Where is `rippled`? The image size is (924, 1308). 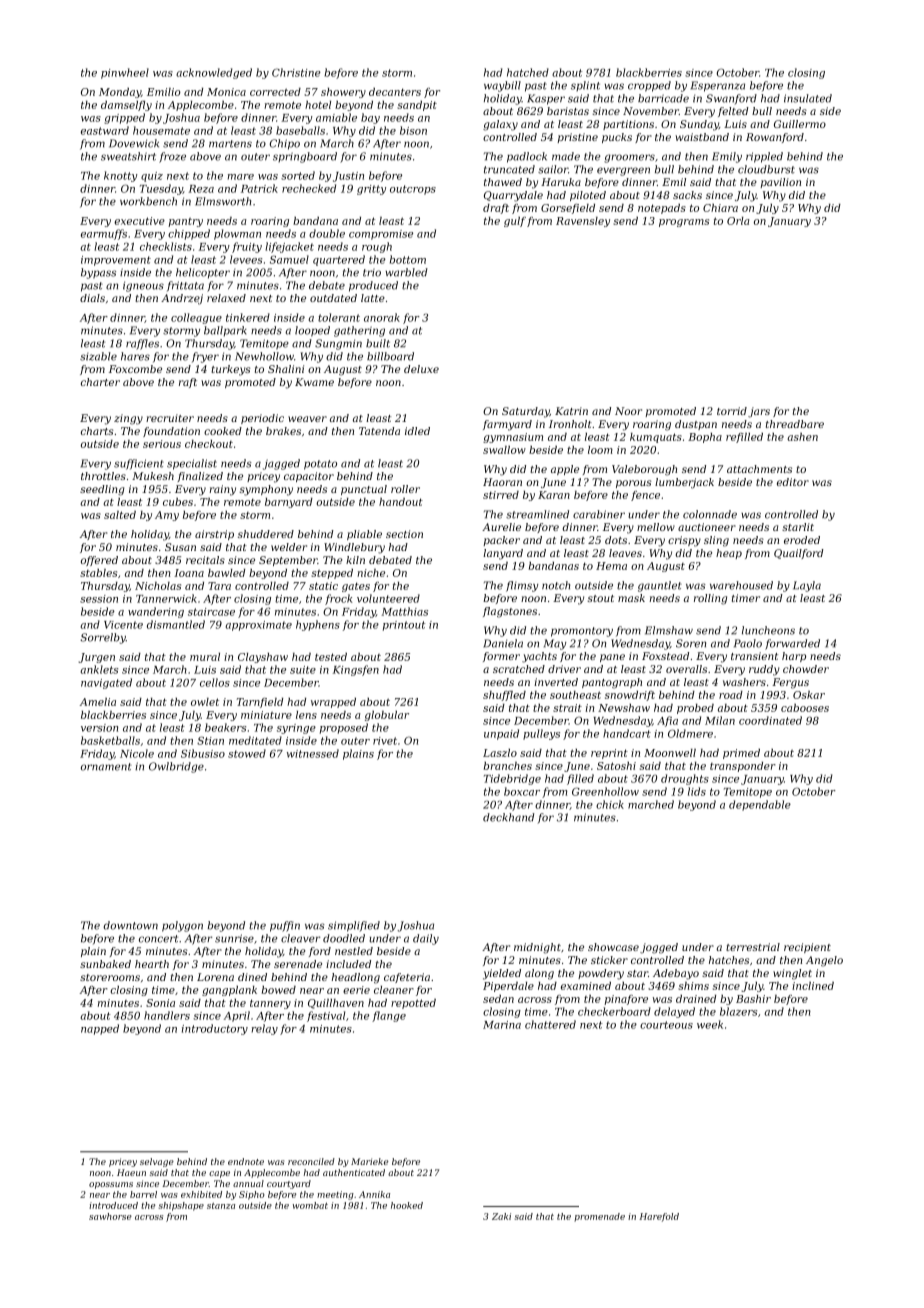
rippled is located at coordinates (764, 157).
